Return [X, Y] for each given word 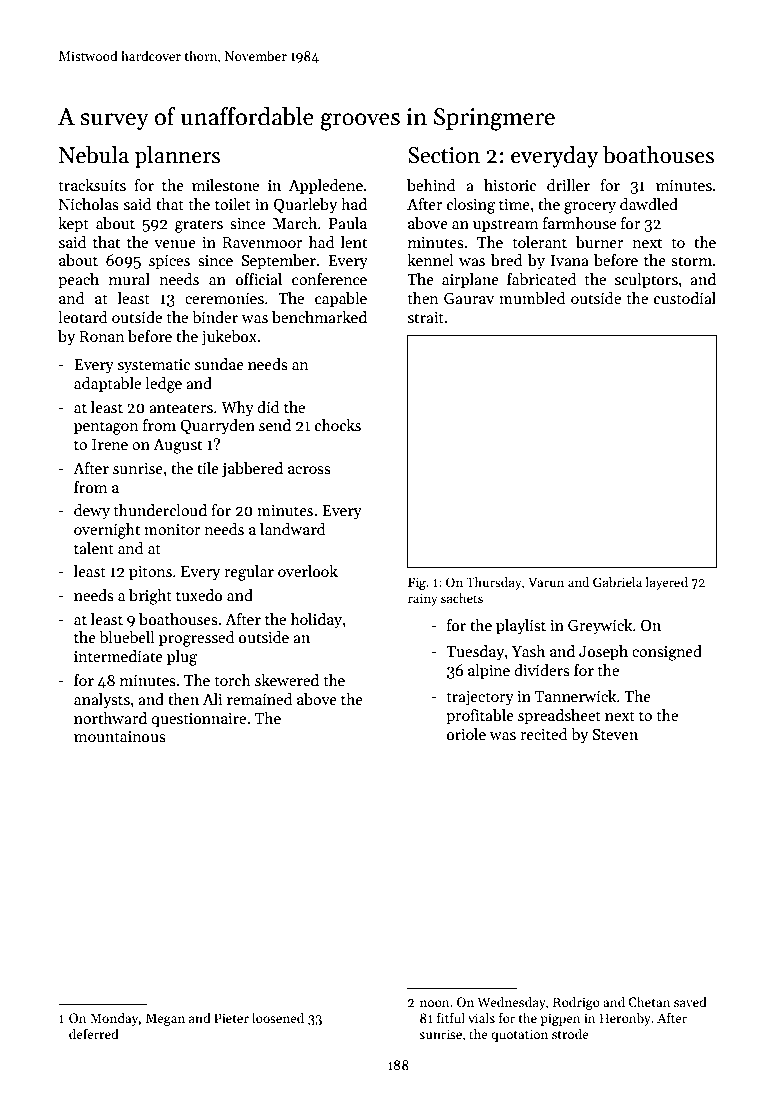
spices [169, 262]
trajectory [480, 698]
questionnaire [198, 720]
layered [666, 583]
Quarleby [305, 205]
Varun [546, 582]
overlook [308, 571]
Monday [114, 1019]
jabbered [252, 470]
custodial [685, 298]
